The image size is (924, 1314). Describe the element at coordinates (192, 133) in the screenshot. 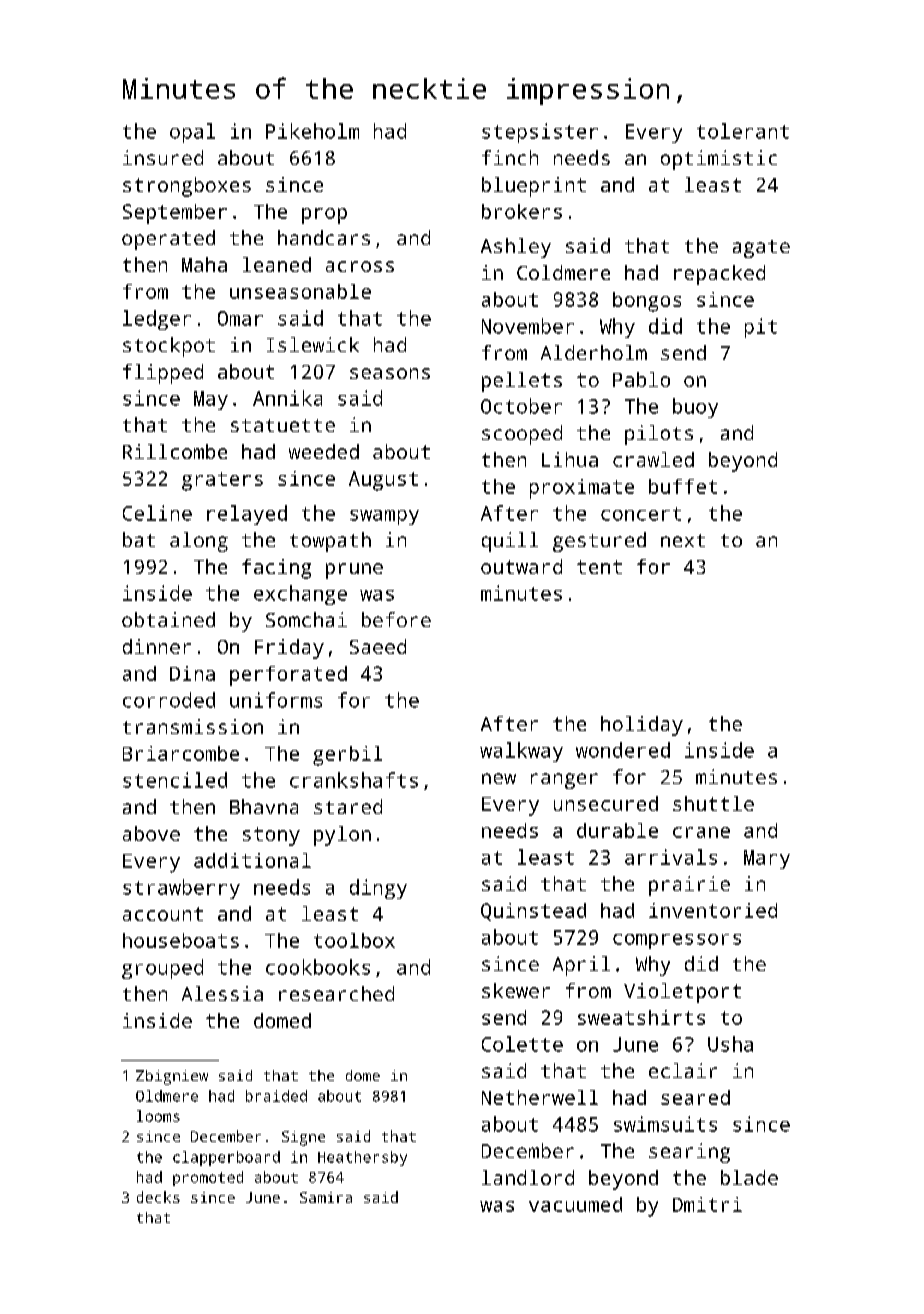

I see `opal` at that location.
